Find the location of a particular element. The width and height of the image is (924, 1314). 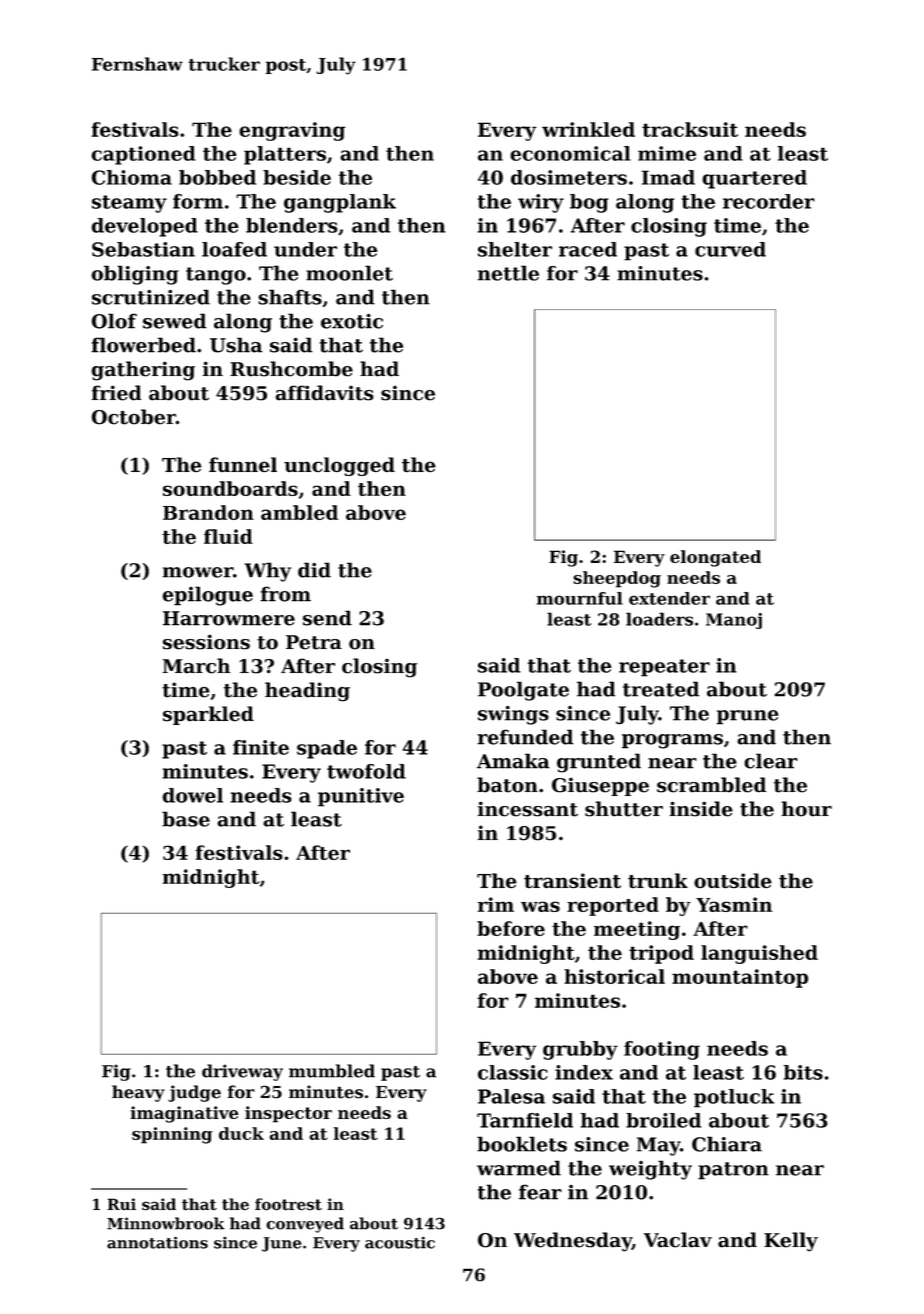

recorder is located at coordinates (769, 201).
